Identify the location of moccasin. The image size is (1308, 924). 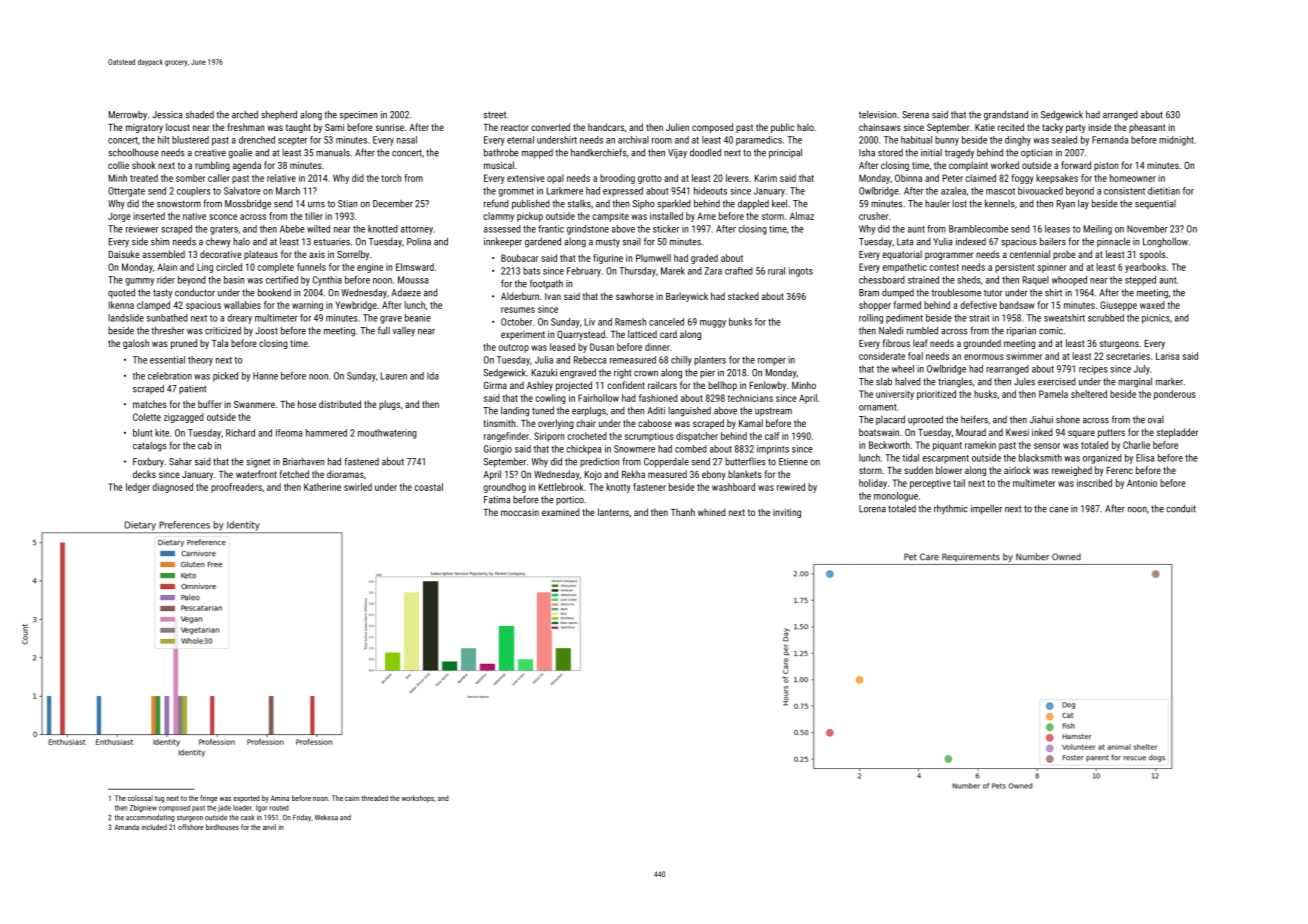
(520, 512).
